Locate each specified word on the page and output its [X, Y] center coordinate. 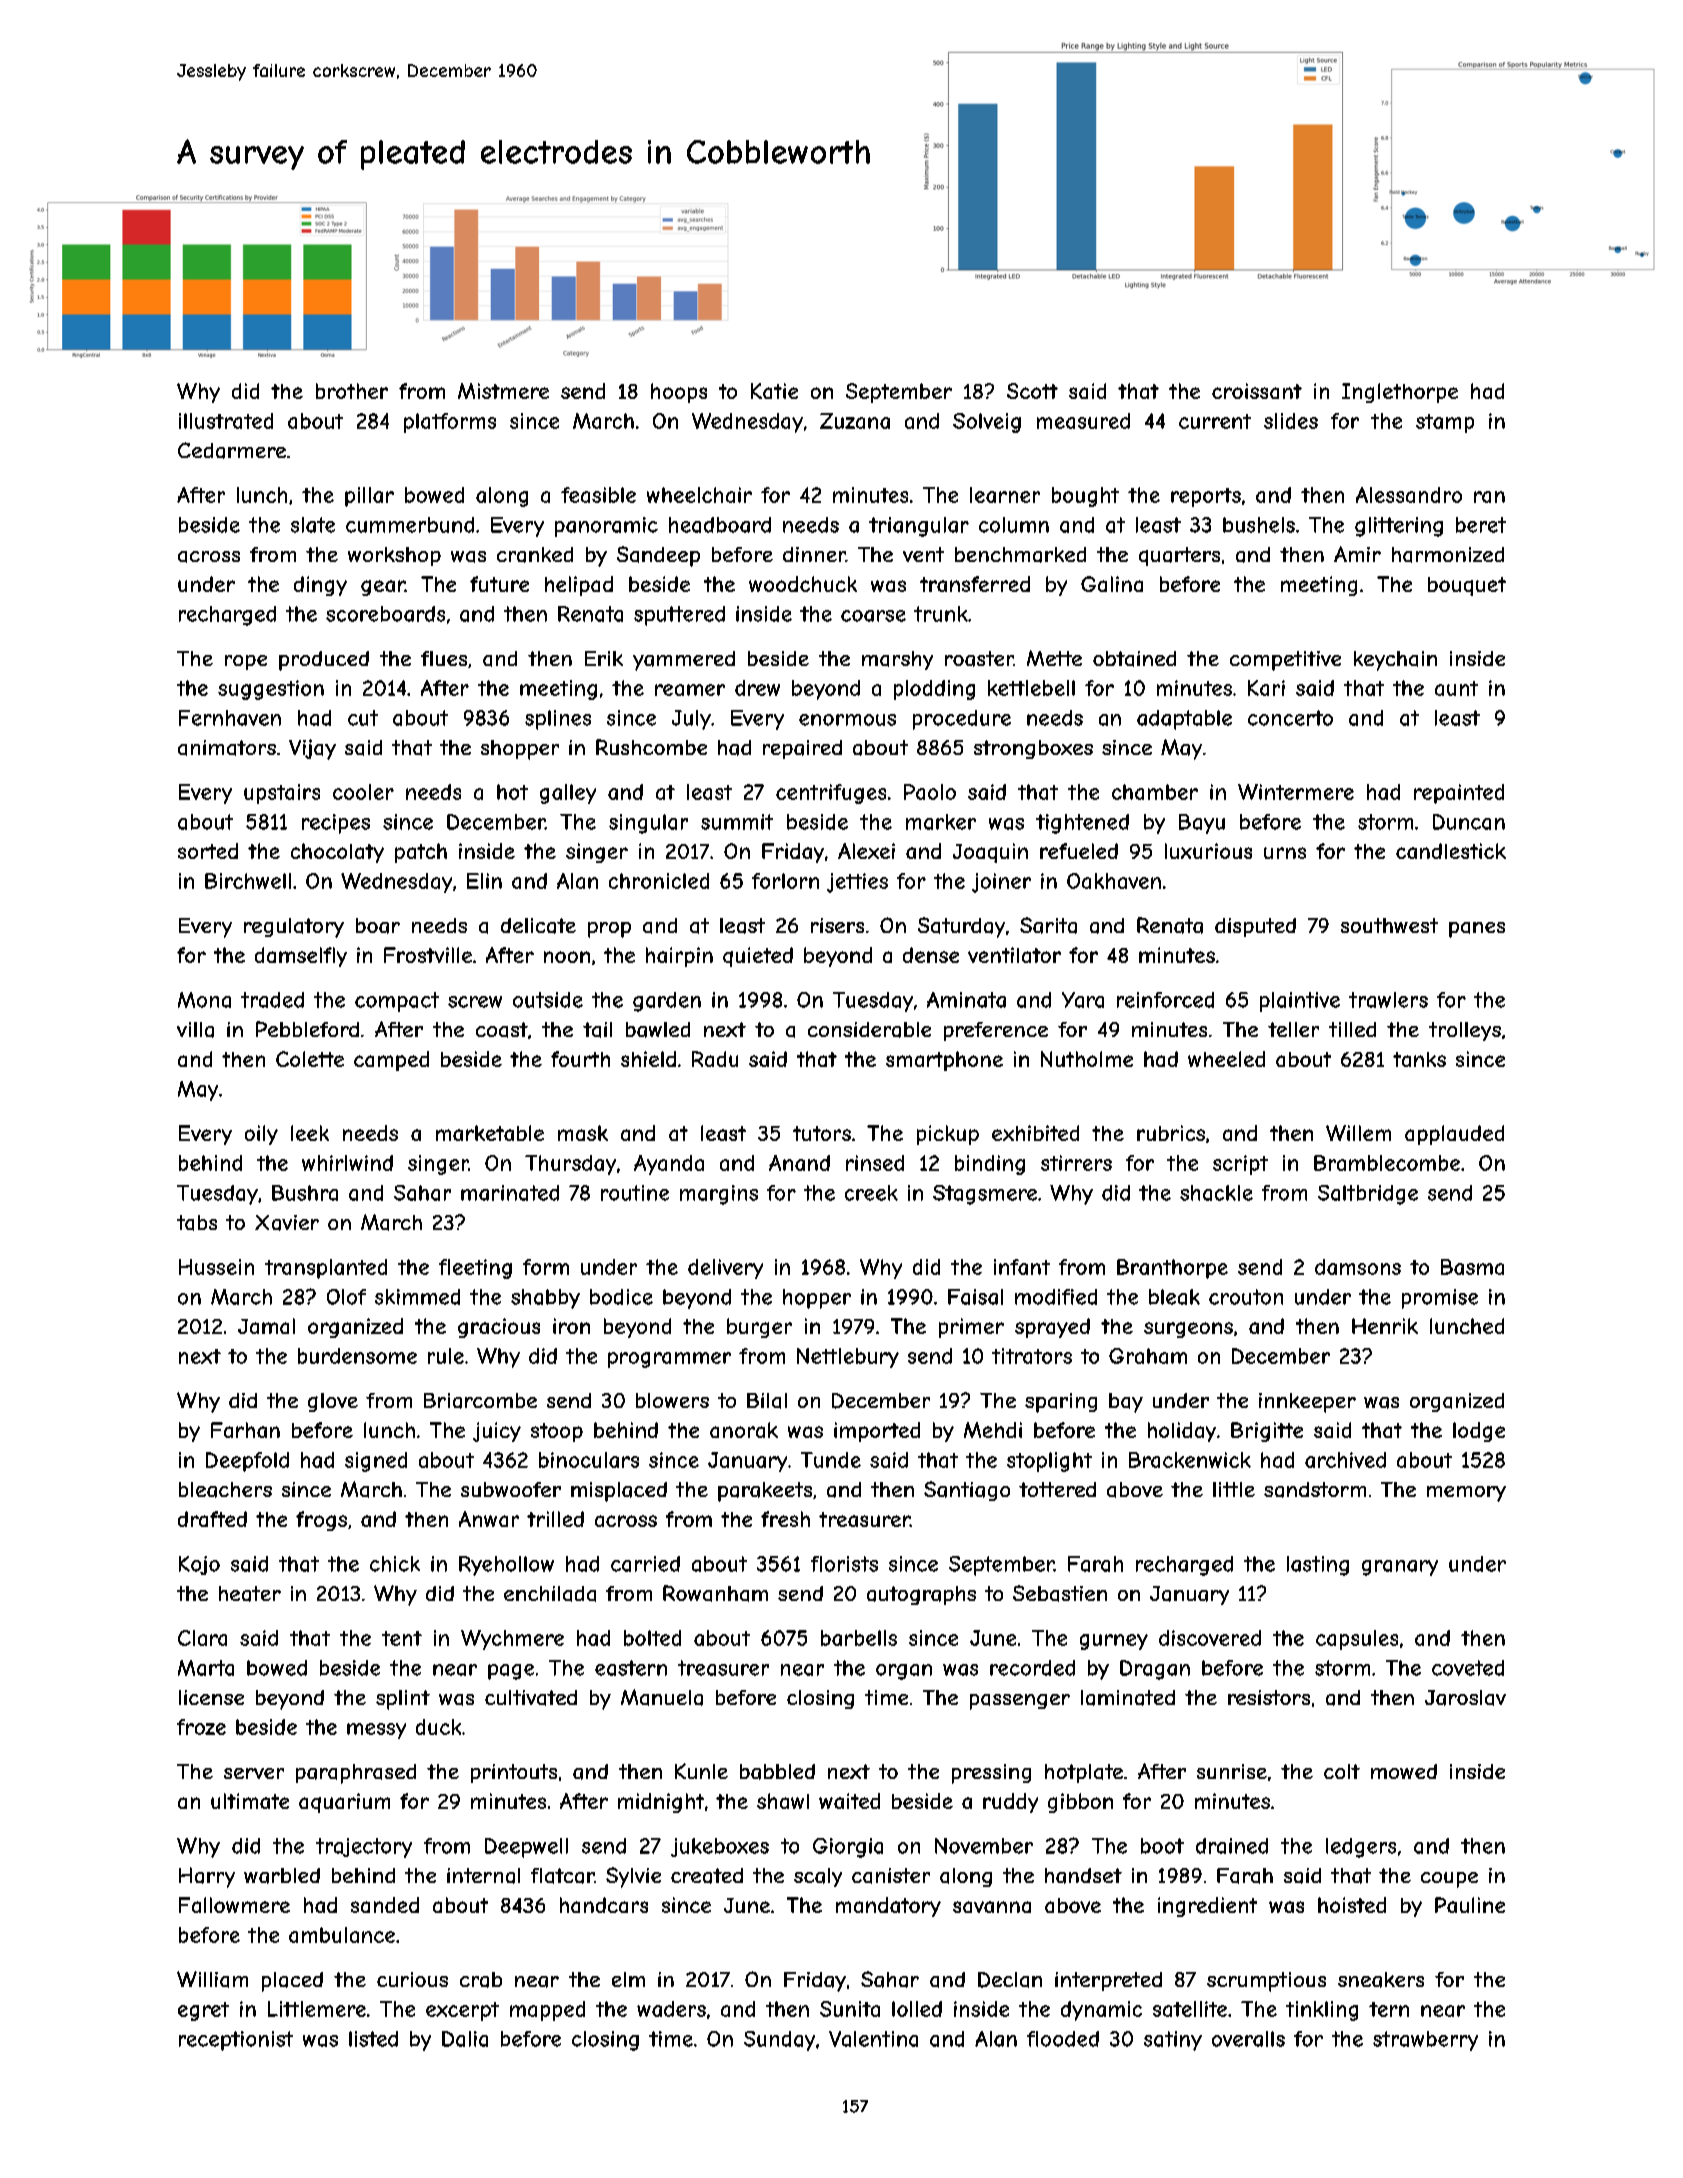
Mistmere [503, 391]
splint [403, 1700]
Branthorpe [1172, 1269]
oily [261, 1135]
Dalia [465, 2039]
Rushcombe [651, 747]
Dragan [1155, 1670]
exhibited [1035, 1133]
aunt [1456, 688]
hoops [679, 393]
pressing [991, 1774]
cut [363, 718]
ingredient [1207, 1907]
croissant [1257, 391]
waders [671, 2009]
